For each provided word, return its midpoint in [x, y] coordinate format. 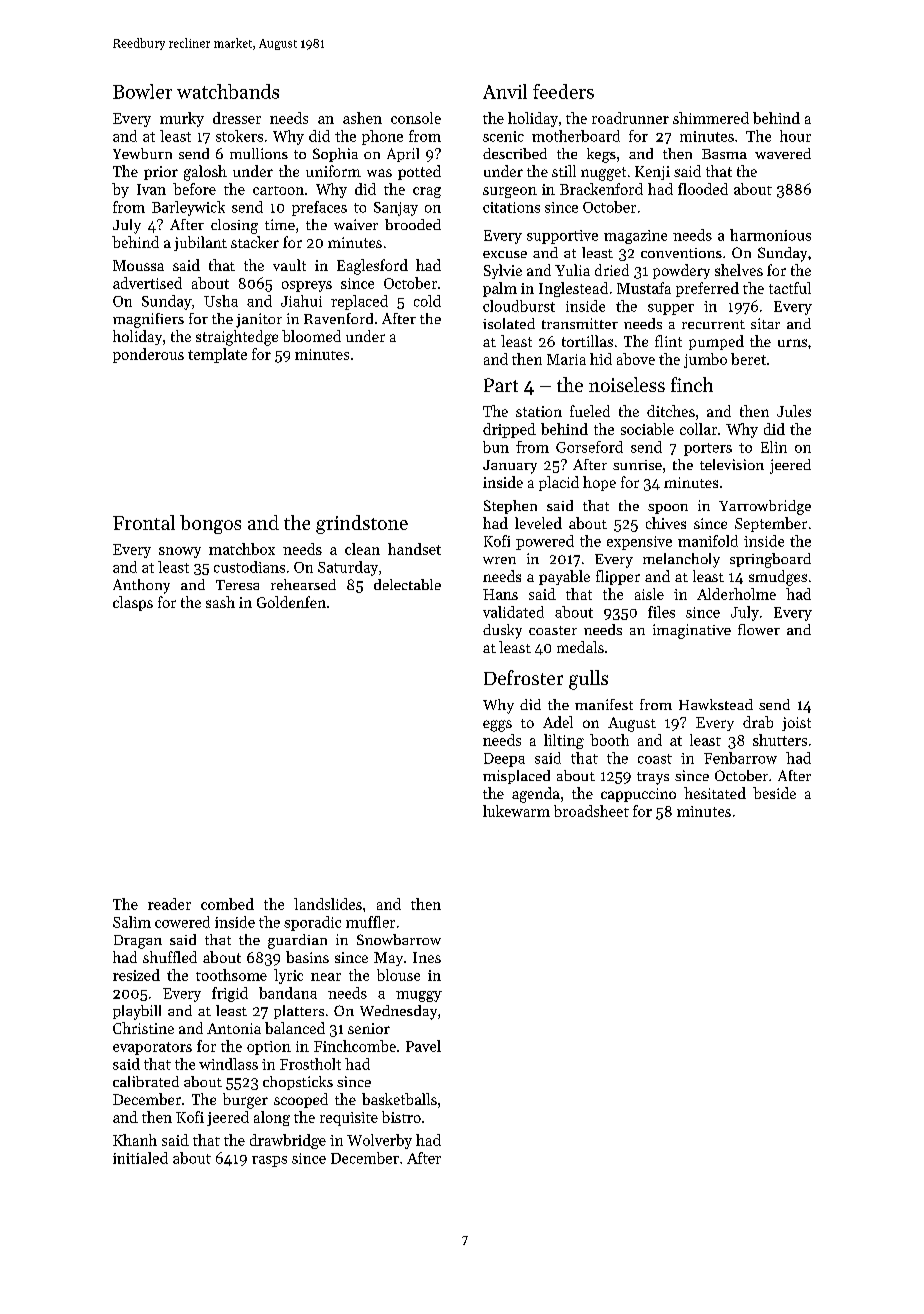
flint [668, 341]
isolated [509, 323]
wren [499, 560]
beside [774, 793]
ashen [362, 118]
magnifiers [148, 320]
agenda [536, 795]
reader [169, 904]
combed [227, 904]
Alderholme [736, 594]
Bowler [142, 91]
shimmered [711, 118]
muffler [370, 922]
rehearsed [303, 584]
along [272, 1118]
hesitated [715, 793]
